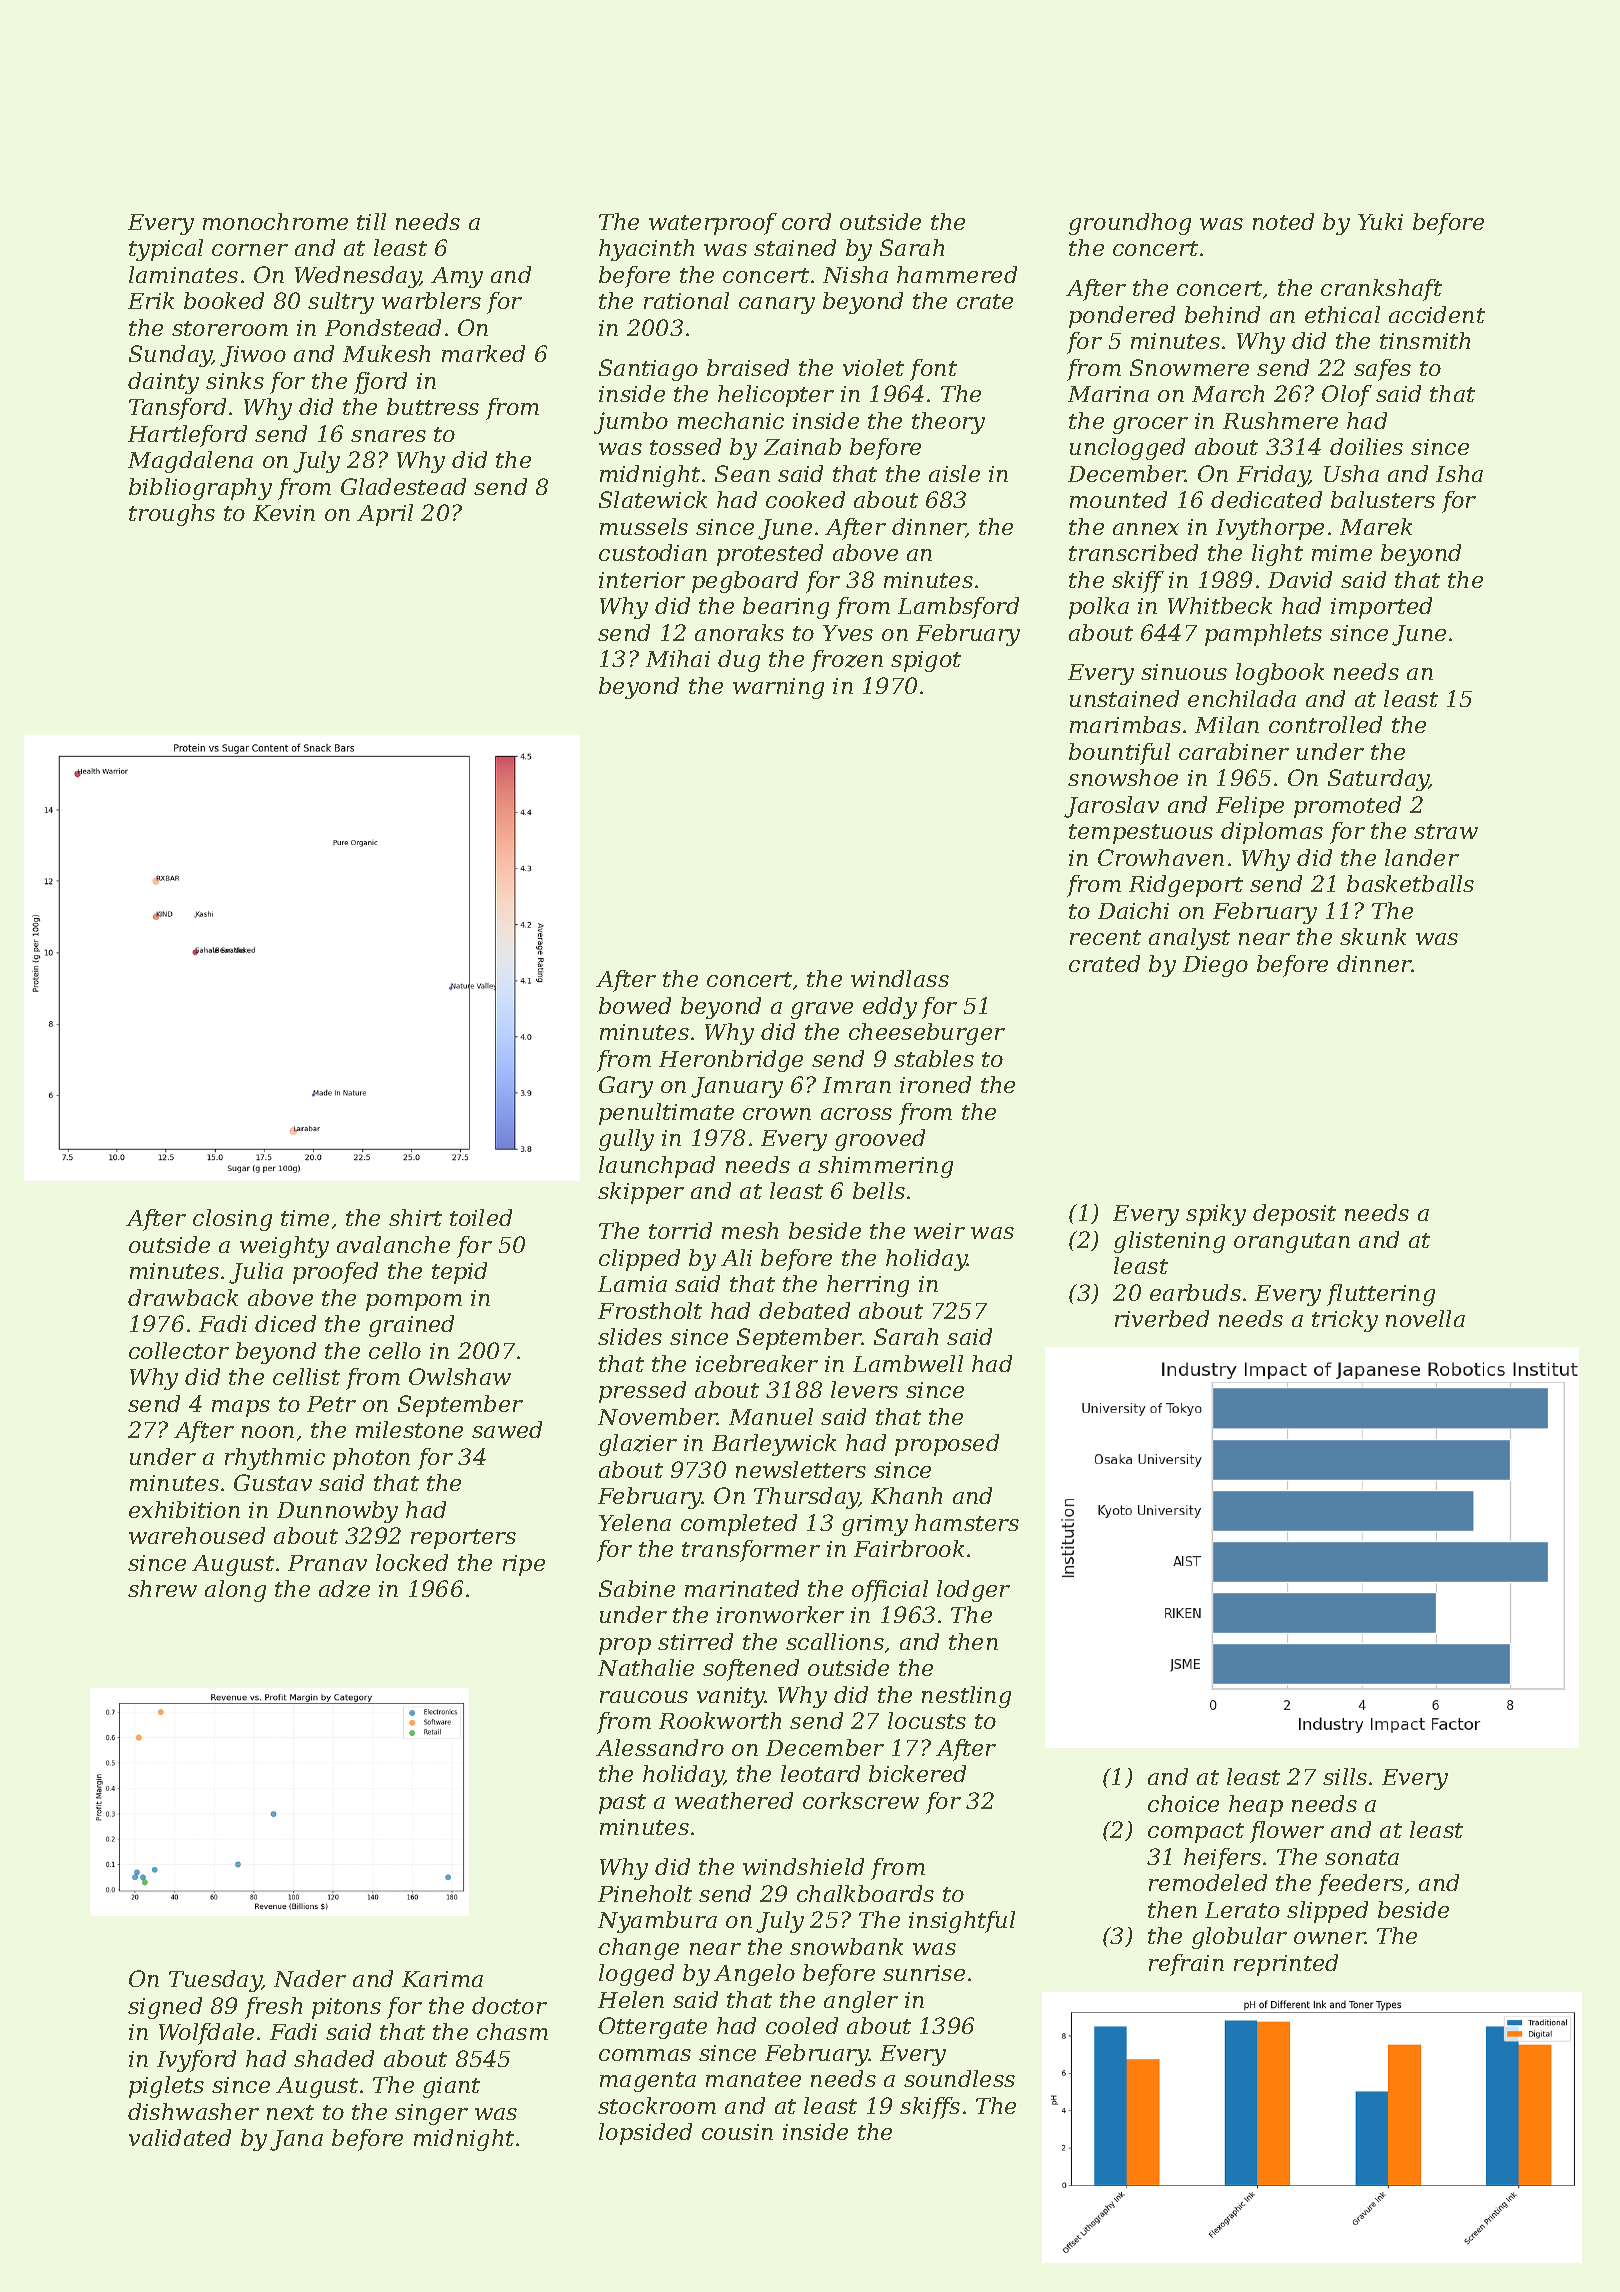 Image resolution: width=1620 pixels, height=2292 pixels. What do you see at coordinates (1437, 314) in the document?
I see `accident` at bounding box center [1437, 314].
